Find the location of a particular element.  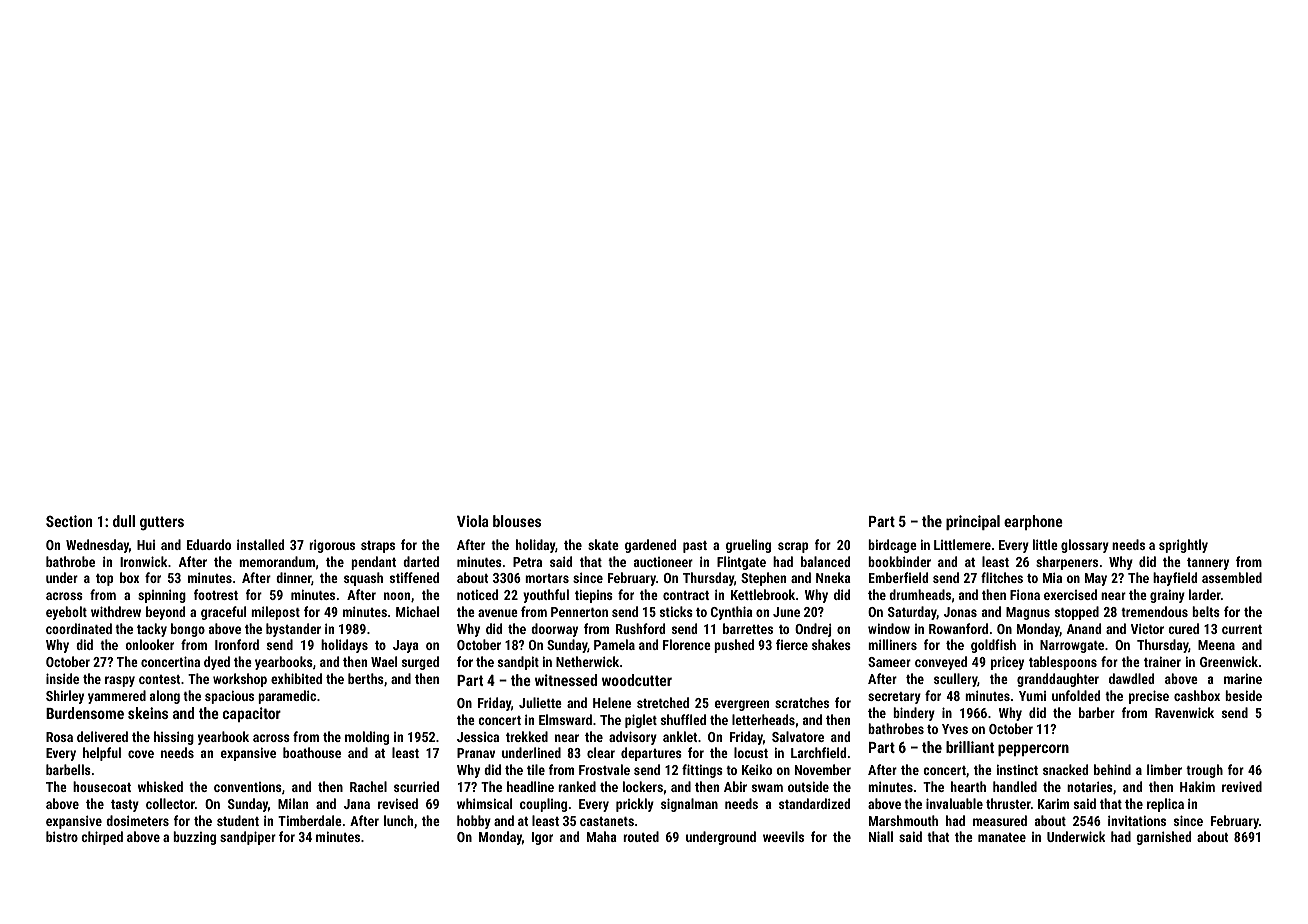

scullery is located at coordinates (956, 680).
